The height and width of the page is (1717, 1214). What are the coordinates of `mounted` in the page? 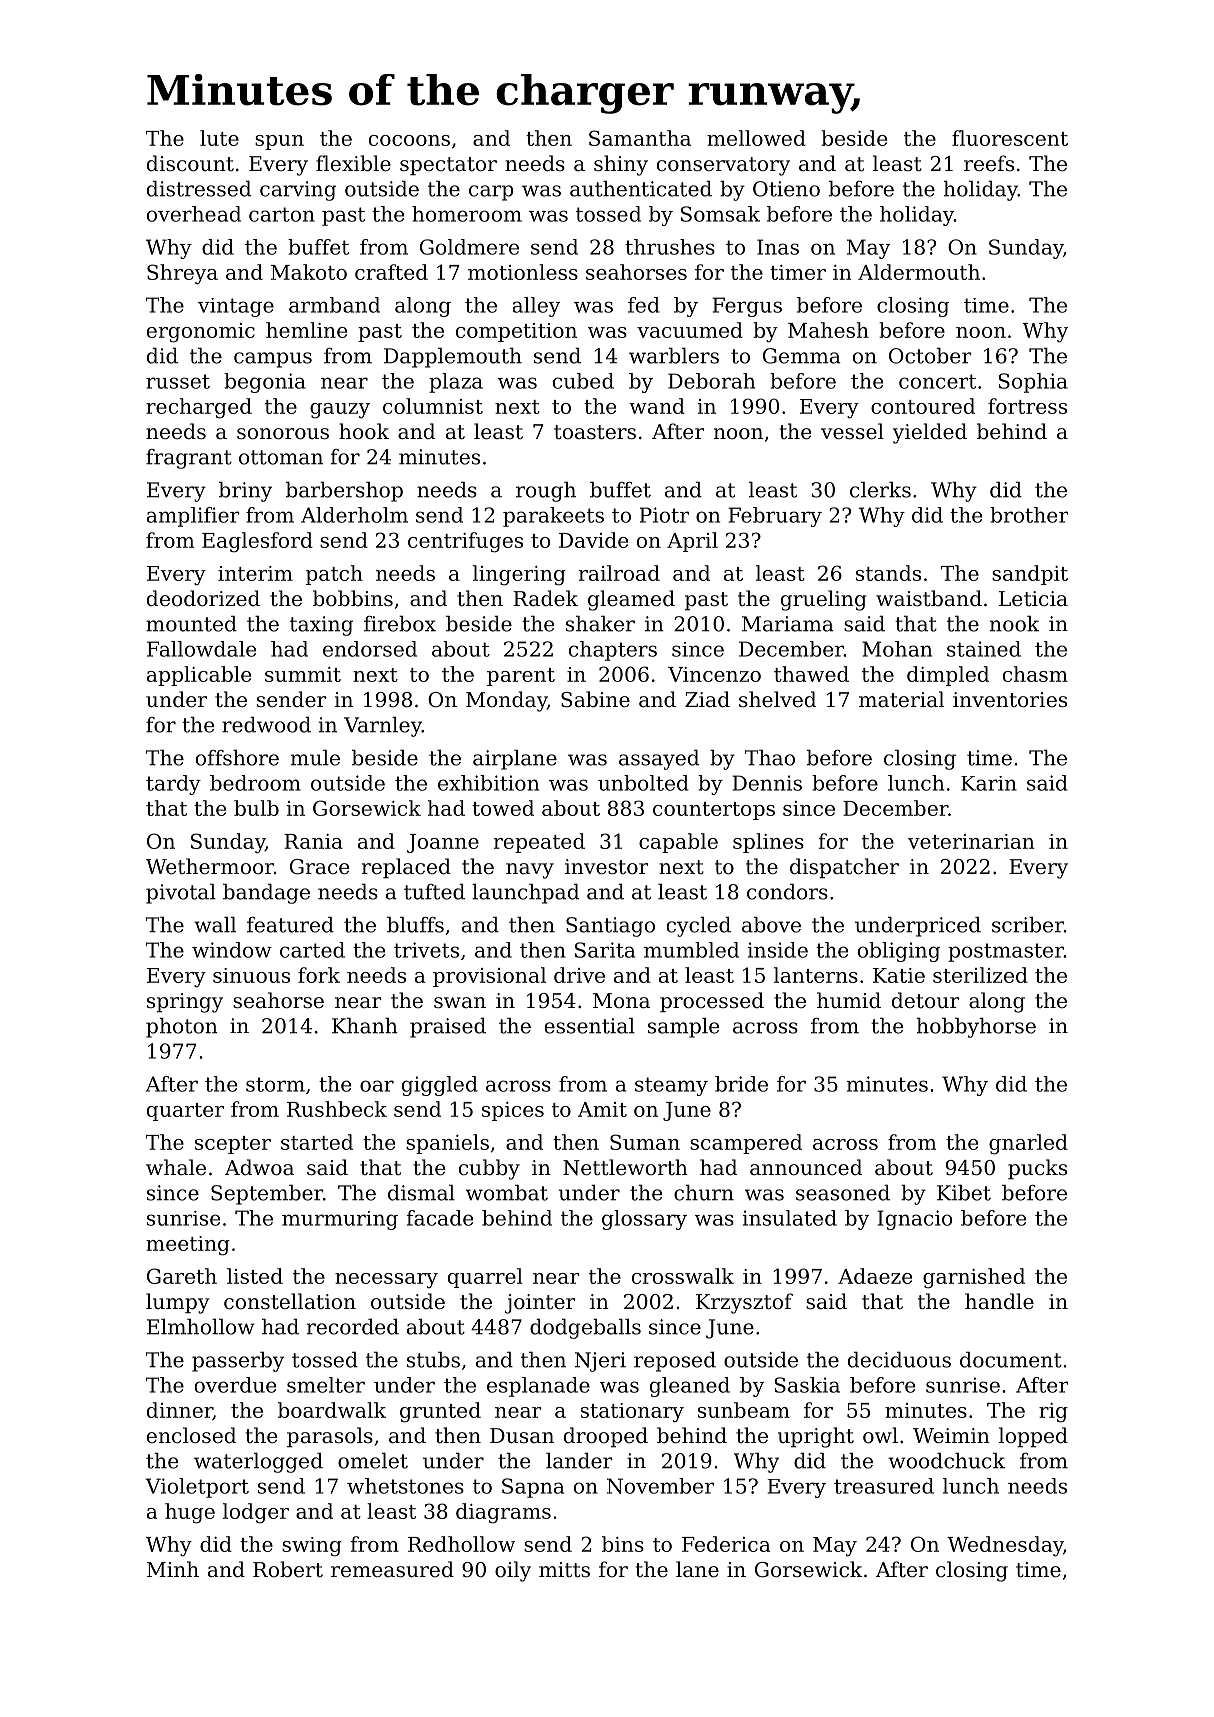 It's located at (191, 624).
